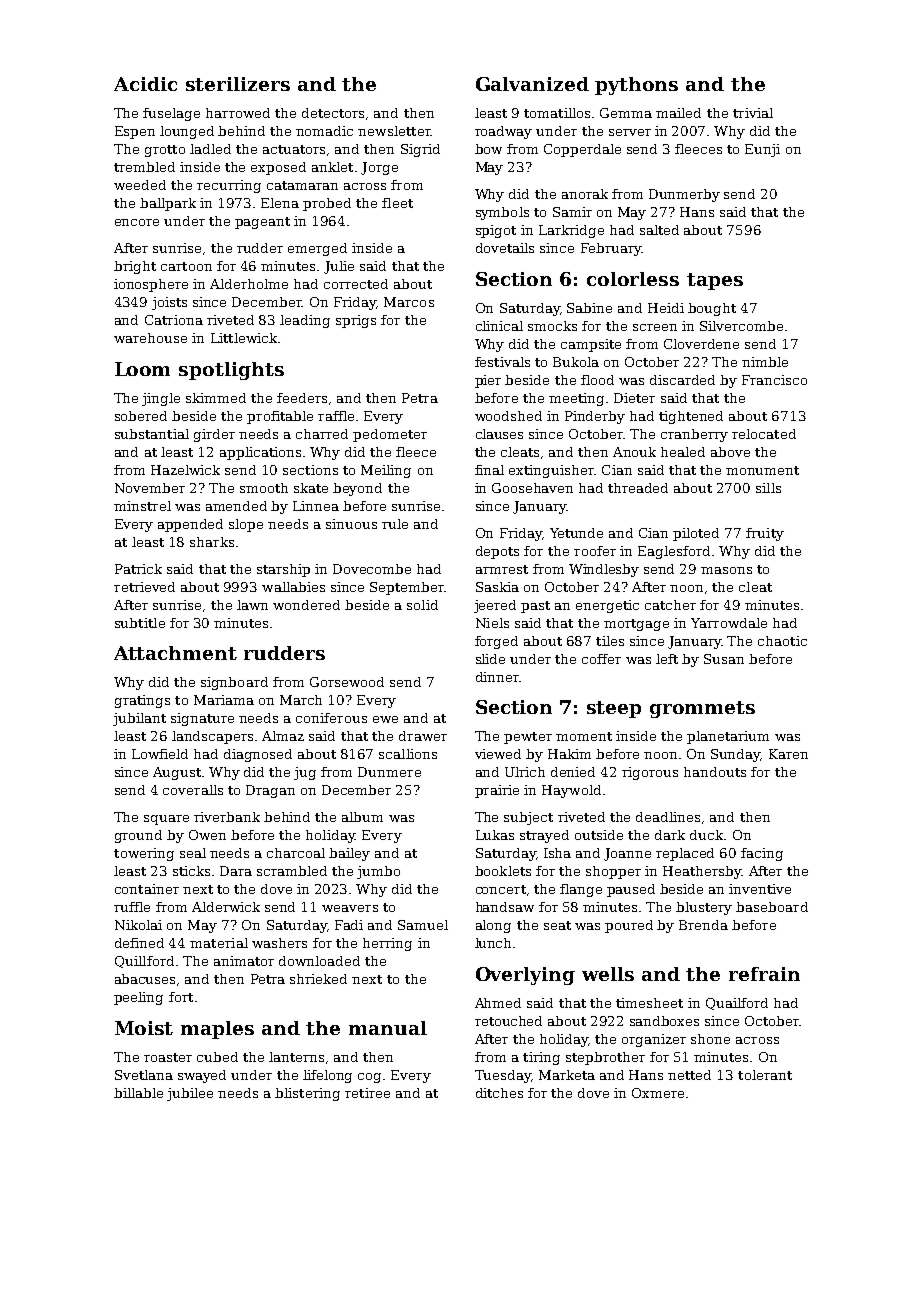  Describe the element at coordinates (764, 434) in the image. I see `relocated` at that location.
